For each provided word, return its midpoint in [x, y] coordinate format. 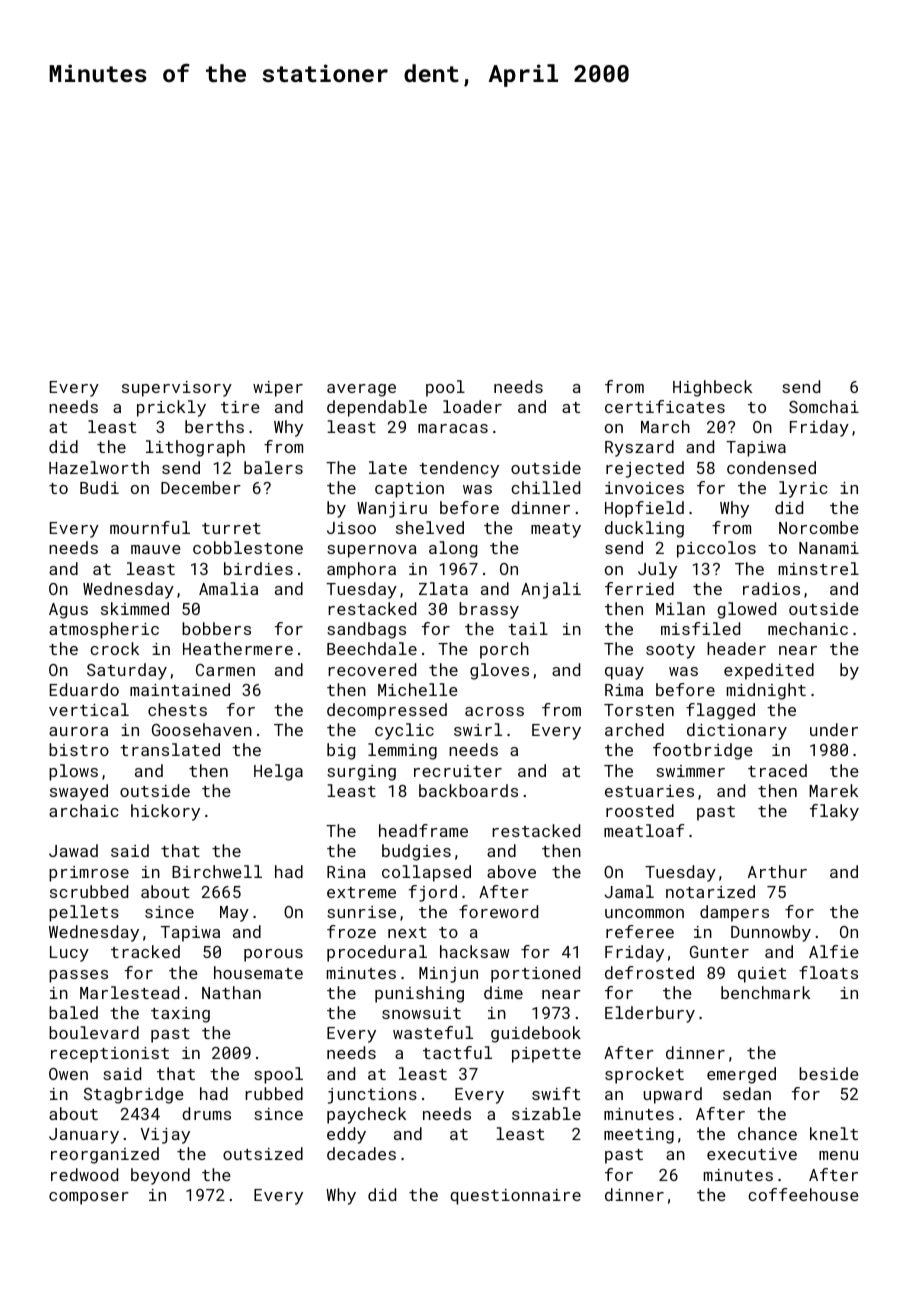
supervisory [177, 389]
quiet [762, 975]
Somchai [824, 406]
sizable [546, 1113]
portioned [535, 974]
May [234, 914]
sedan [747, 1093]
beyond [160, 1176]
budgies [416, 852]
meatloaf [644, 830]
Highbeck [712, 388]
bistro [79, 749]
